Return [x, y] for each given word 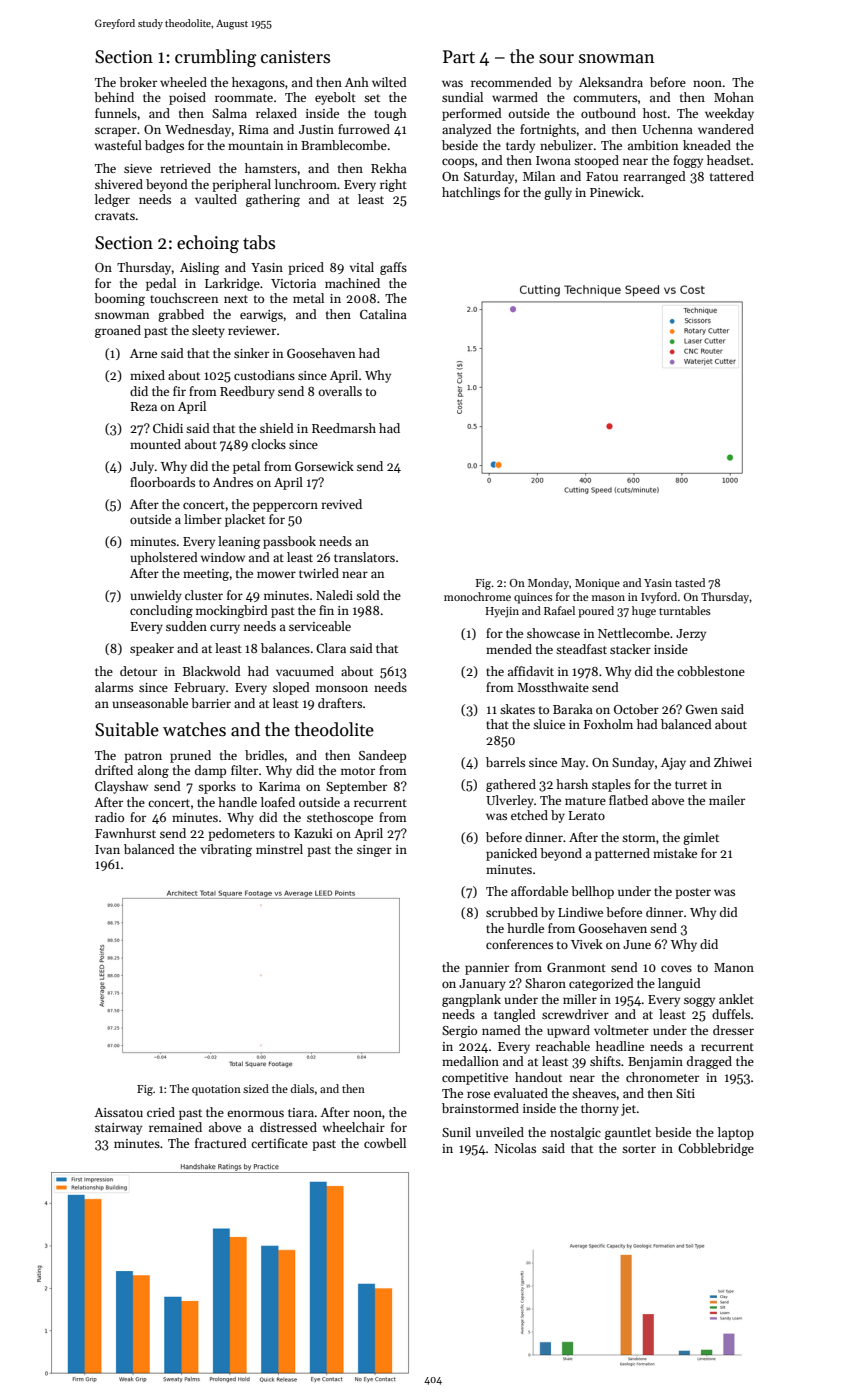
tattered [732, 176]
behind [114, 97]
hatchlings [471, 193]
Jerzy [691, 635]
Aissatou [118, 1112]
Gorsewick [324, 466]
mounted [155, 444]
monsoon [342, 688]
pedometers [241, 834]
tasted [690, 582]
